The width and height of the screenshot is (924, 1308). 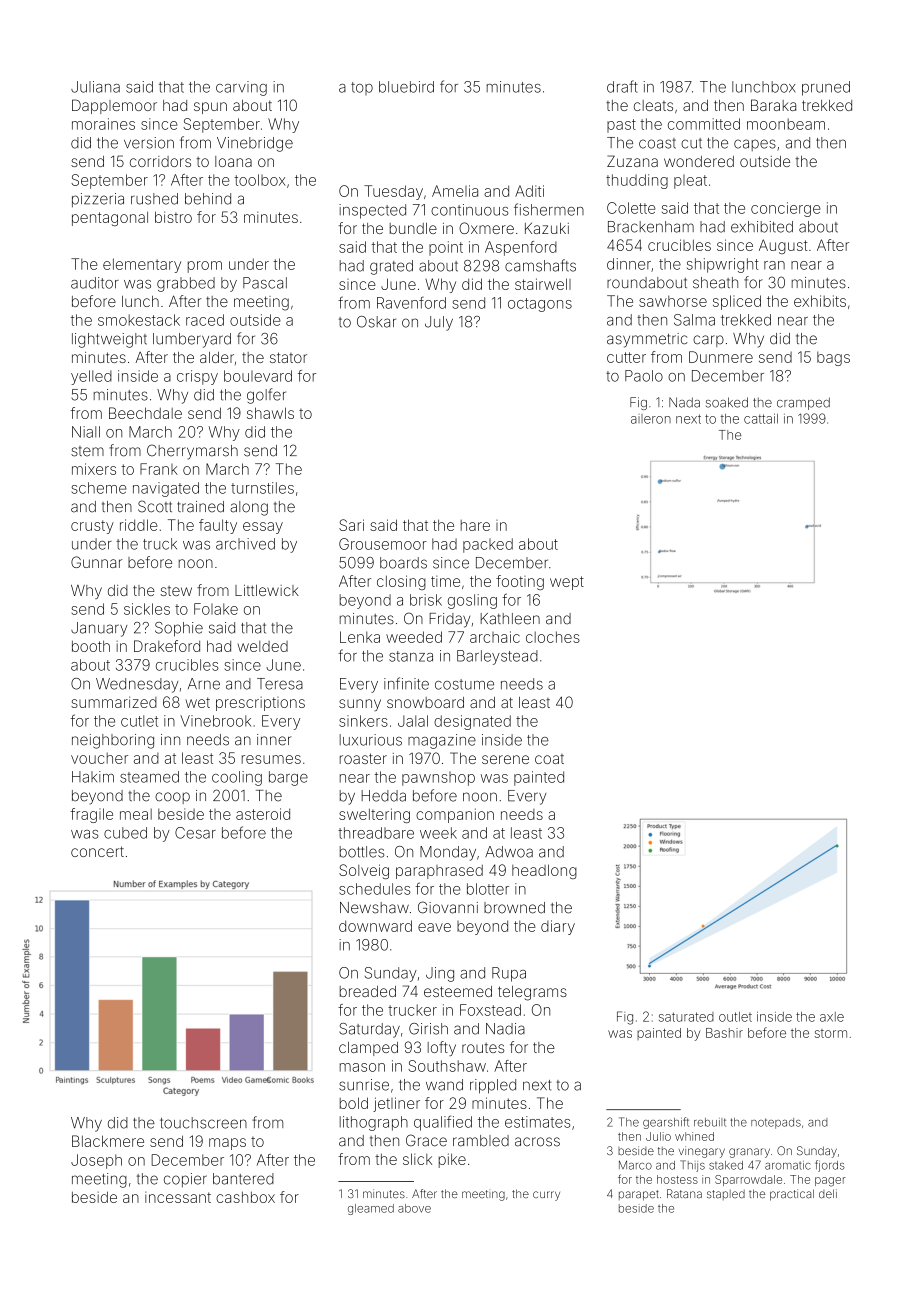 I want to click on turnstiles, so click(x=262, y=488).
